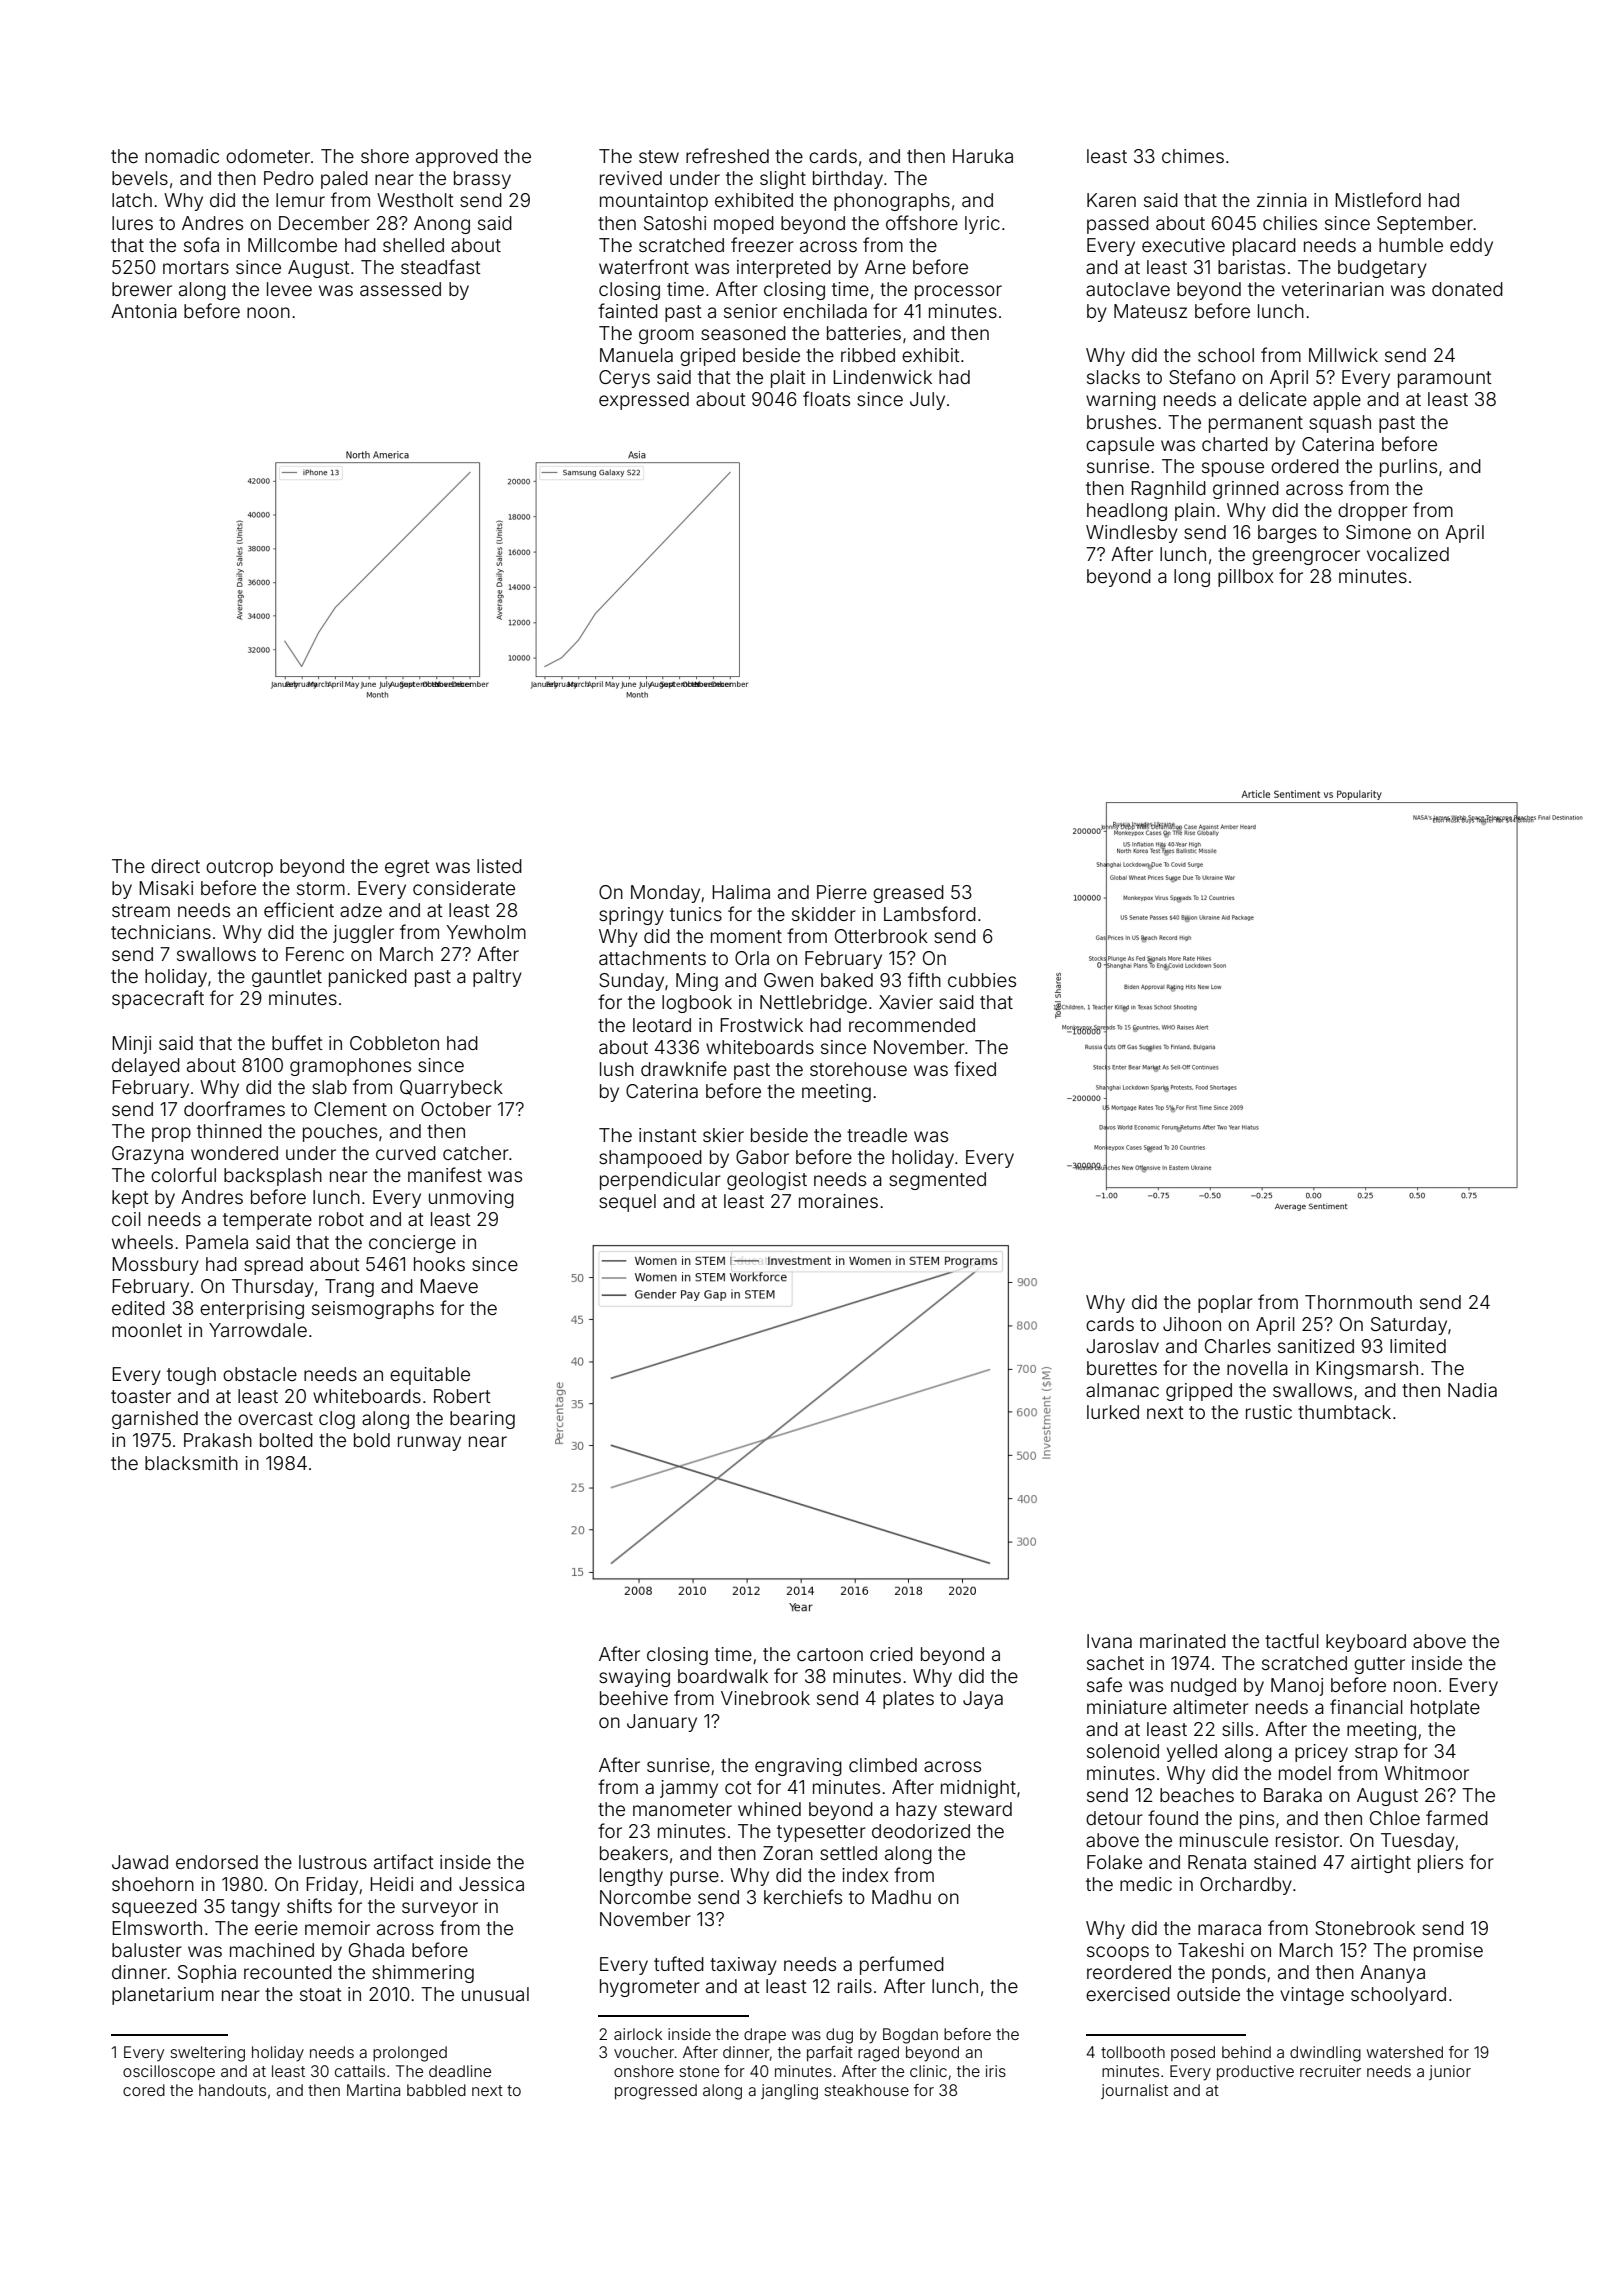 Image resolution: width=1620 pixels, height=2292 pixels. What do you see at coordinates (191, 1463) in the screenshot?
I see `blacksmith` at bounding box center [191, 1463].
